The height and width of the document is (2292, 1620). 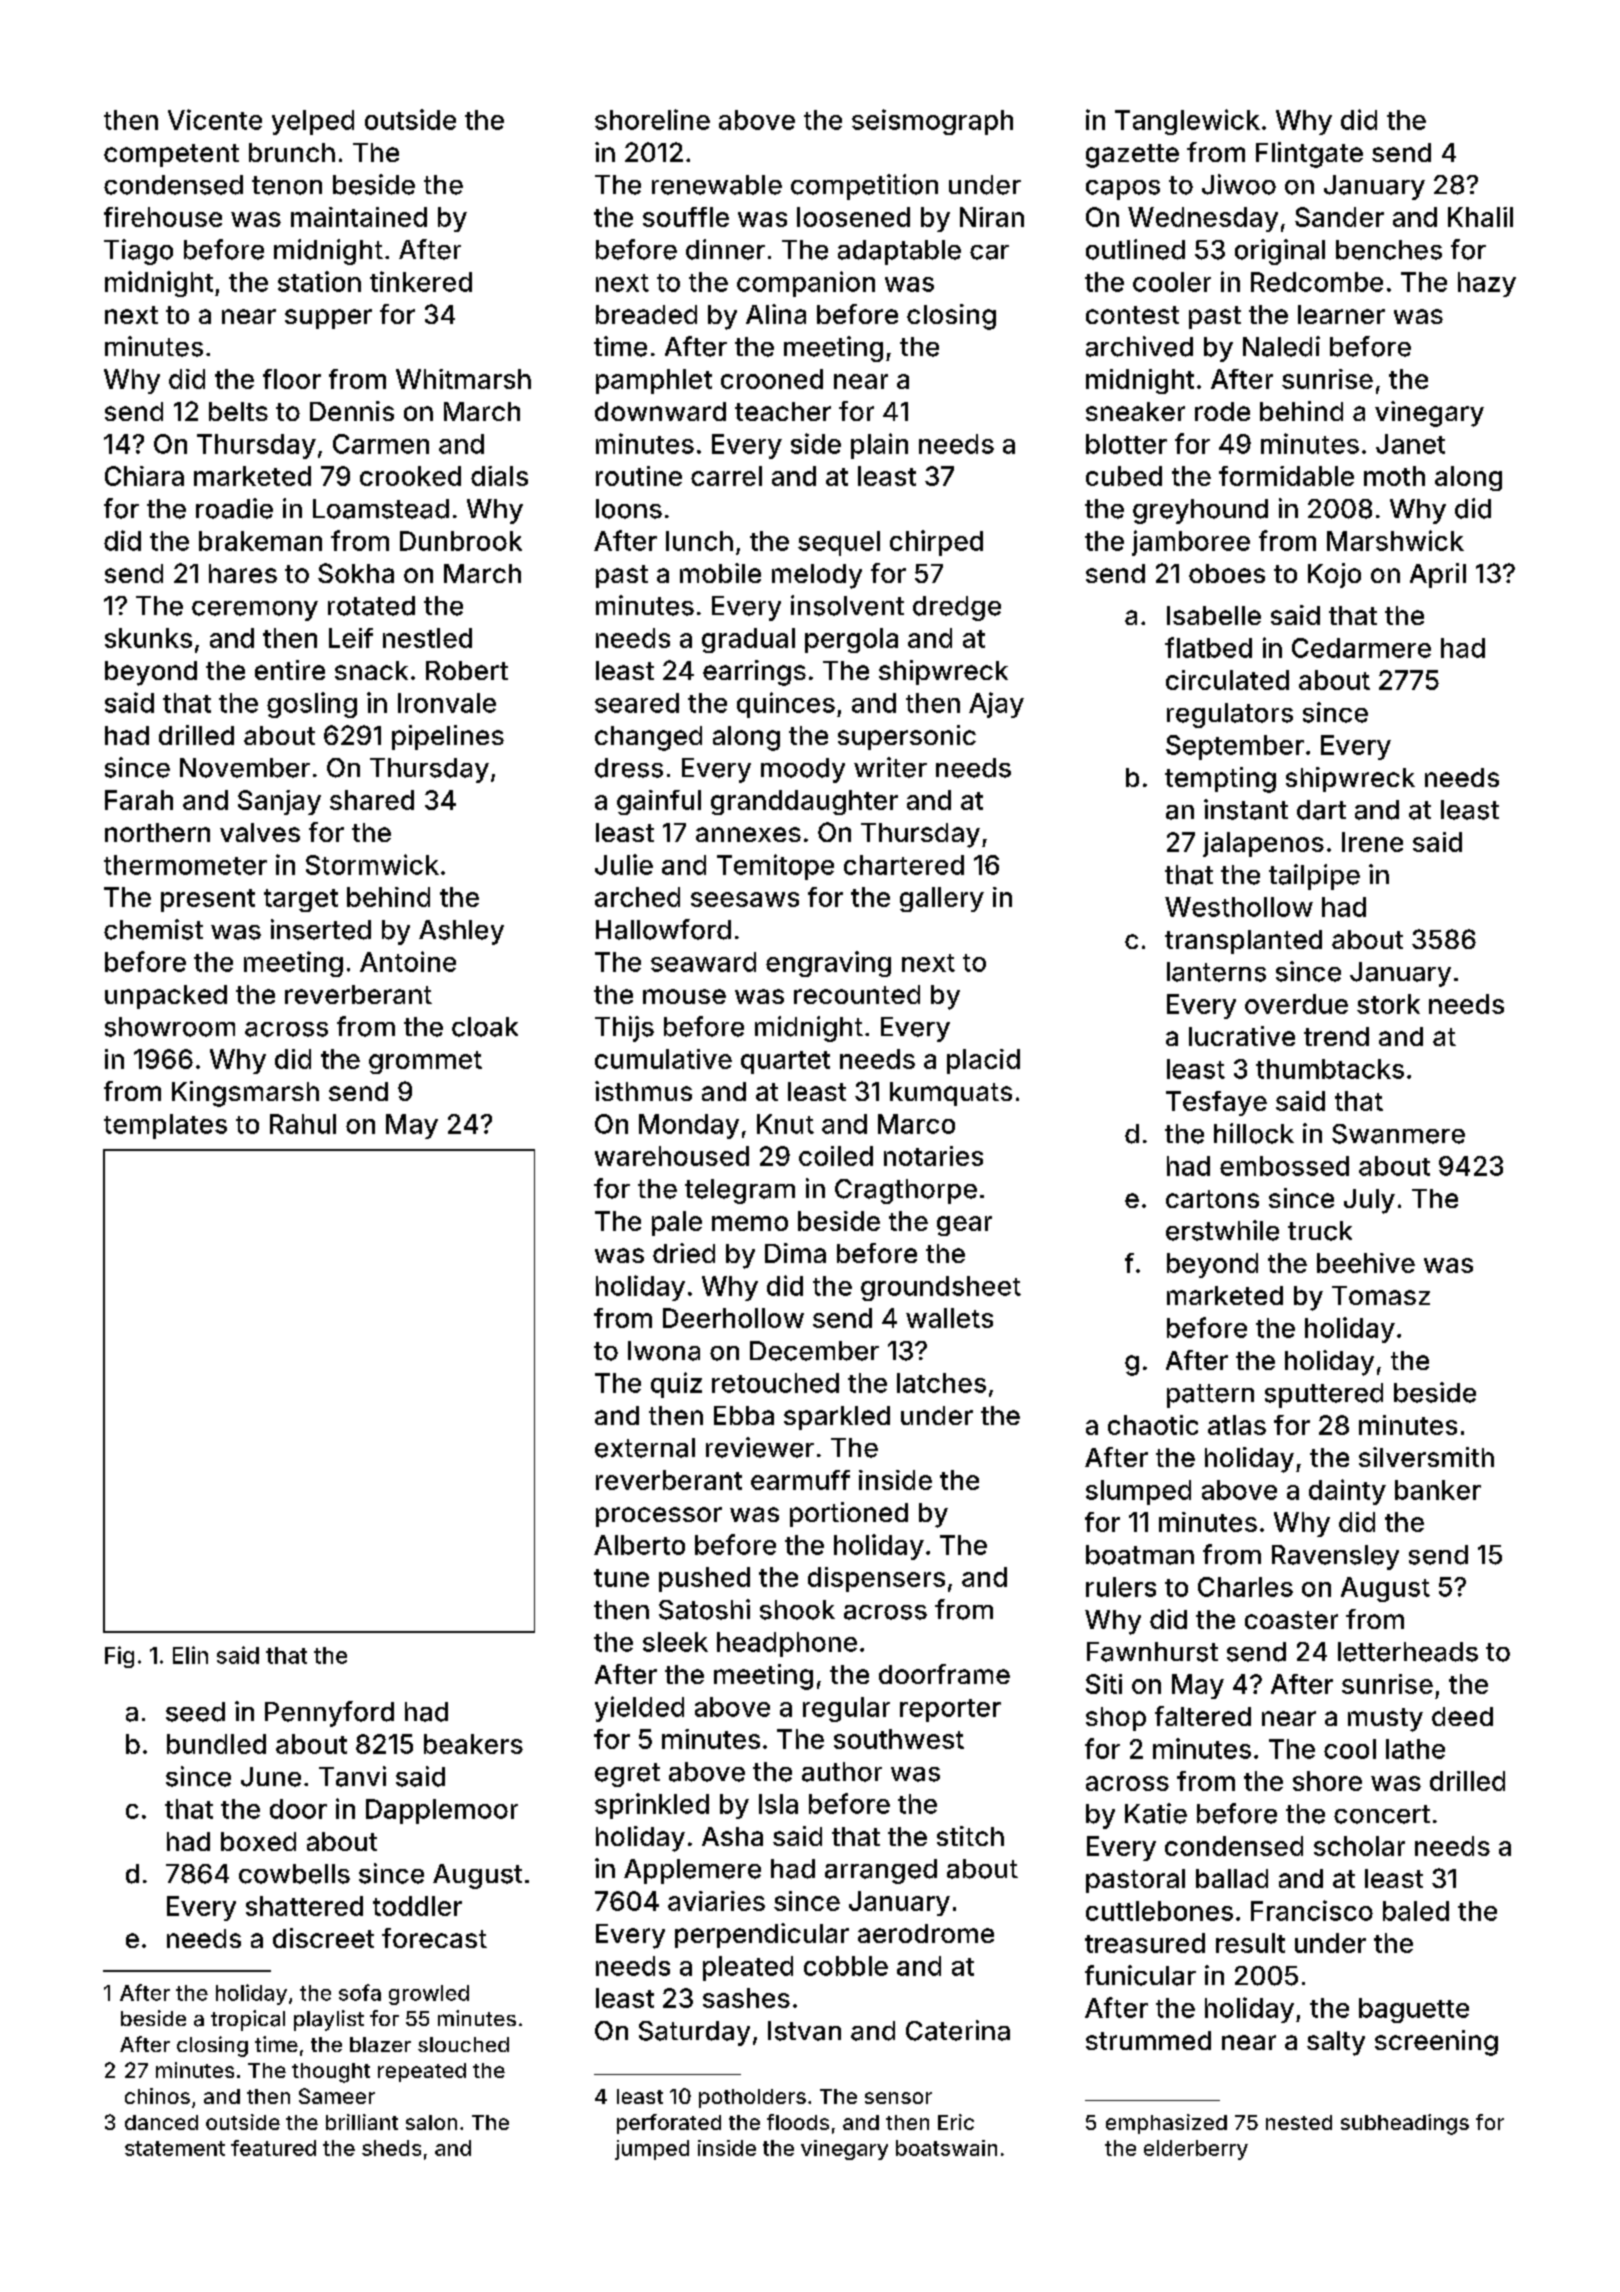 I want to click on truck, so click(x=1320, y=1231).
